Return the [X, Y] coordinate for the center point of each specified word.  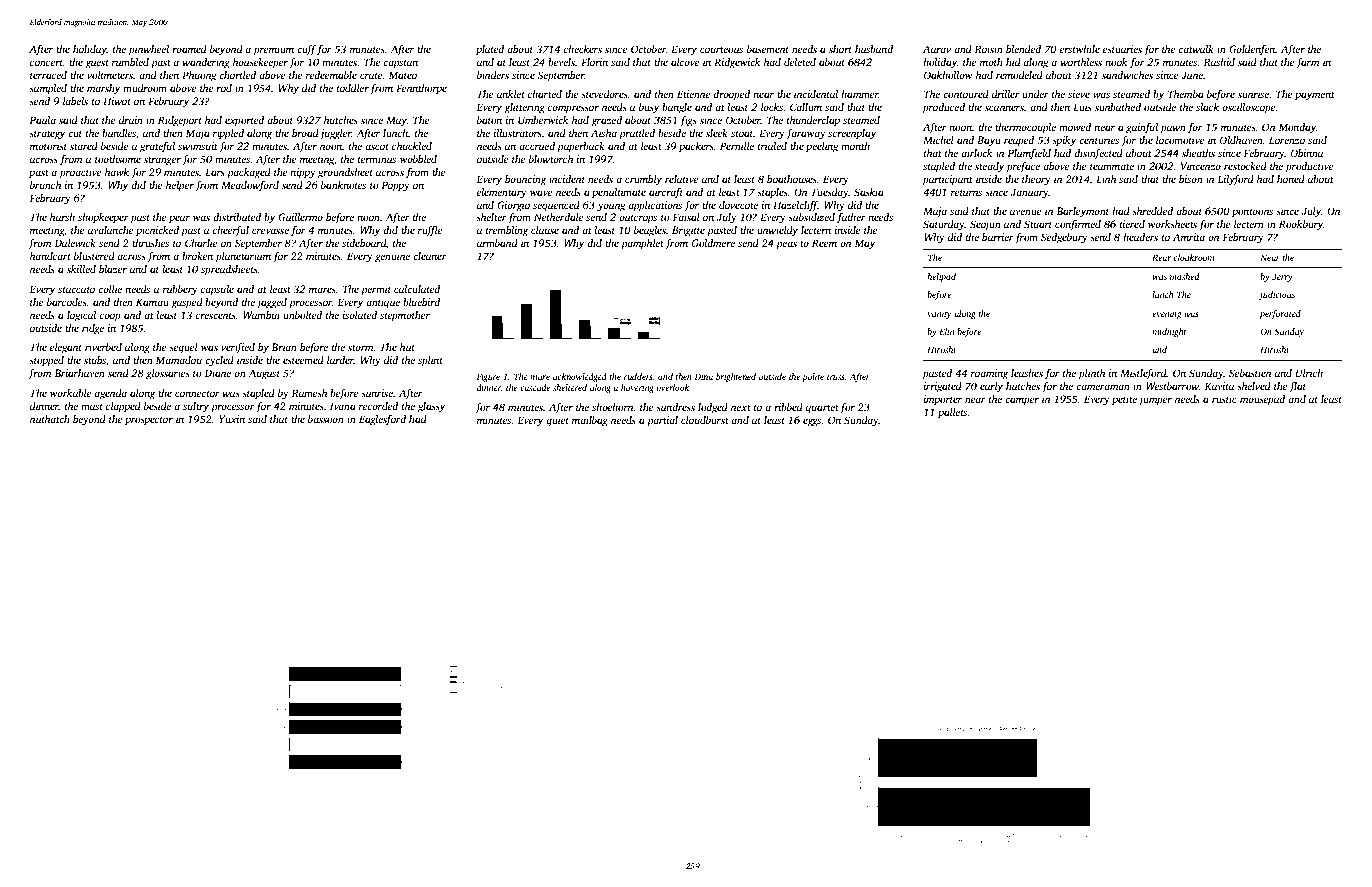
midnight [1169, 332]
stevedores [604, 94]
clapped [123, 407]
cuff [306, 50]
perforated [1280, 314]
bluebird [421, 302]
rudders [638, 377]
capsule [217, 290]
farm [1307, 63]
